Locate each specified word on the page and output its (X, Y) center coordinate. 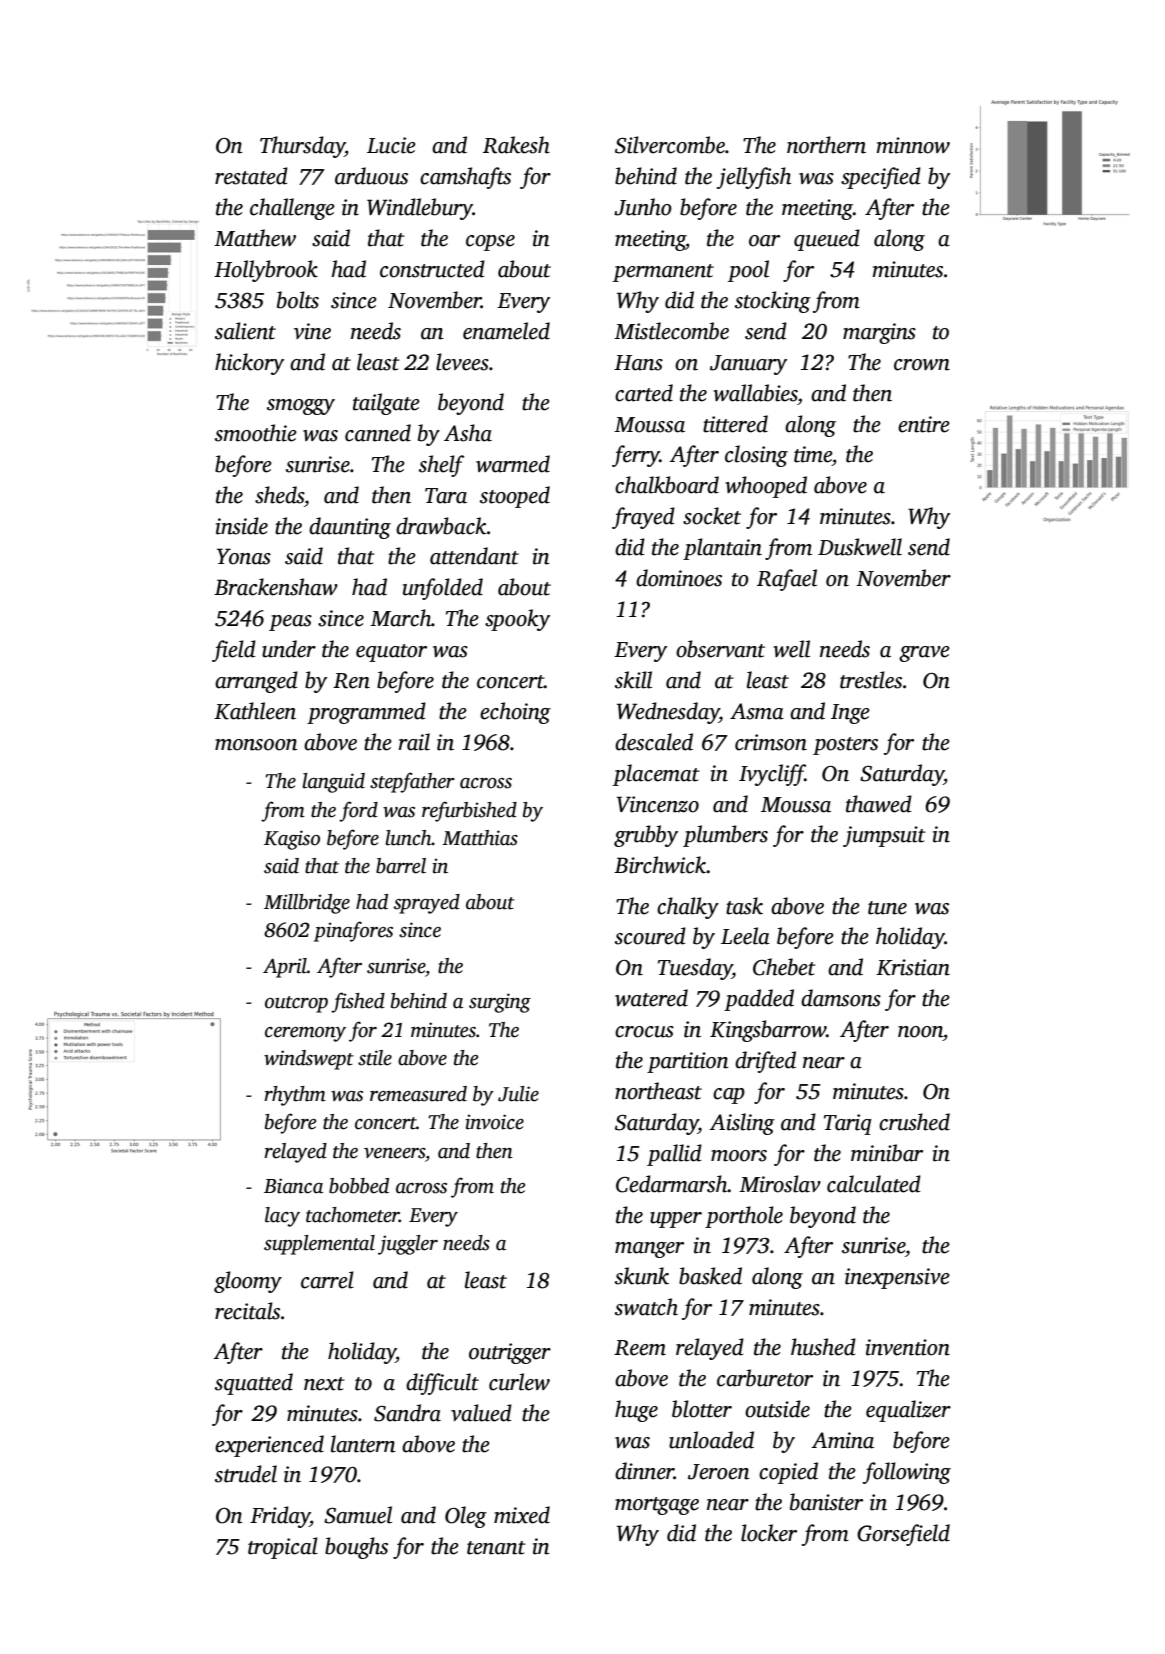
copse (490, 243)
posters (845, 746)
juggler (408, 1245)
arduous (371, 176)
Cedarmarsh (672, 1184)
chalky (688, 908)
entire (924, 424)
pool (748, 271)
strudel (246, 1474)
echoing (515, 713)
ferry (636, 456)
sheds (279, 495)
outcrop (296, 1004)
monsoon (256, 745)
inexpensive (897, 1278)
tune (887, 908)
